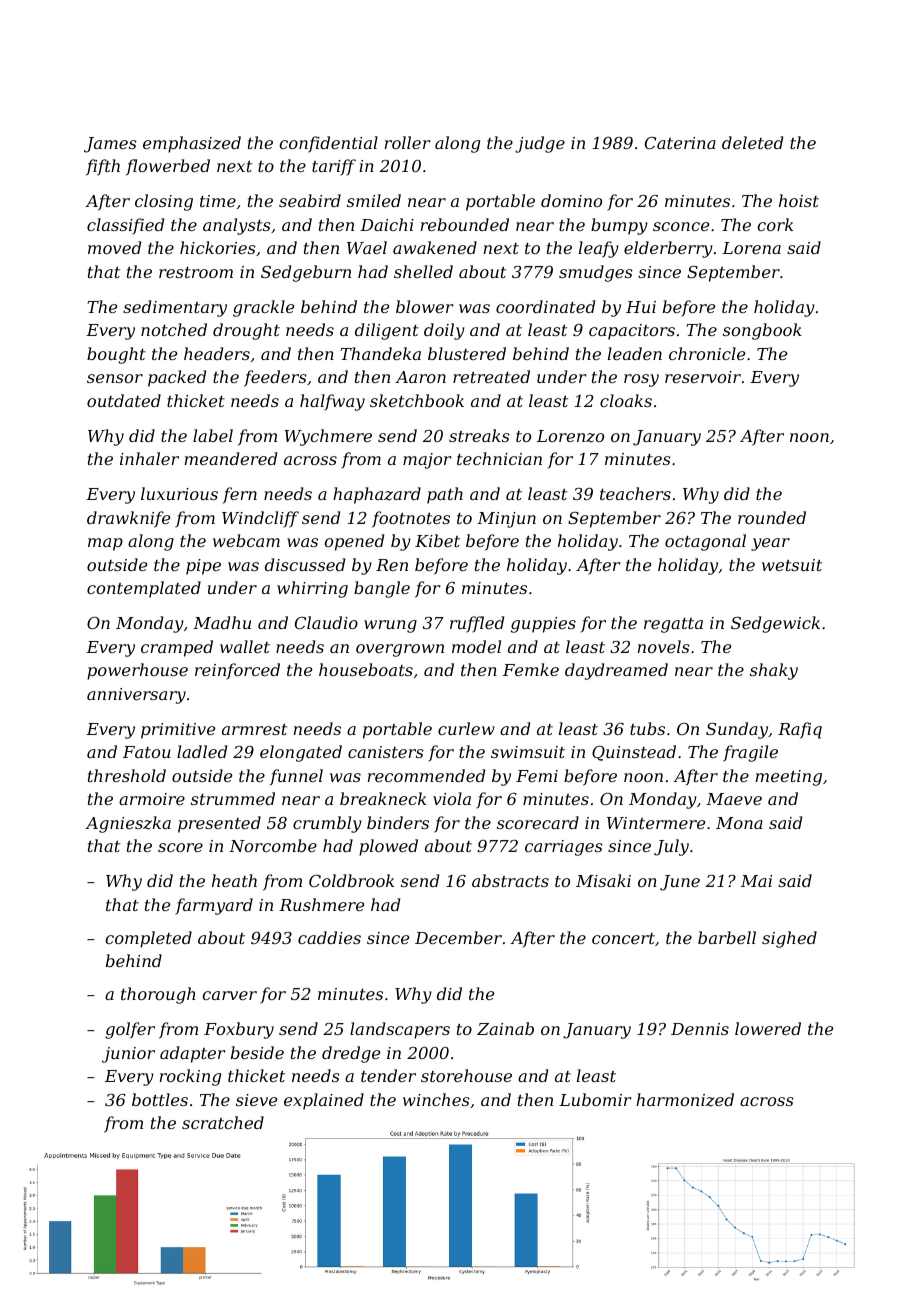  What do you see at coordinates (531, 669) in the page?
I see `Femke` at bounding box center [531, 669].
